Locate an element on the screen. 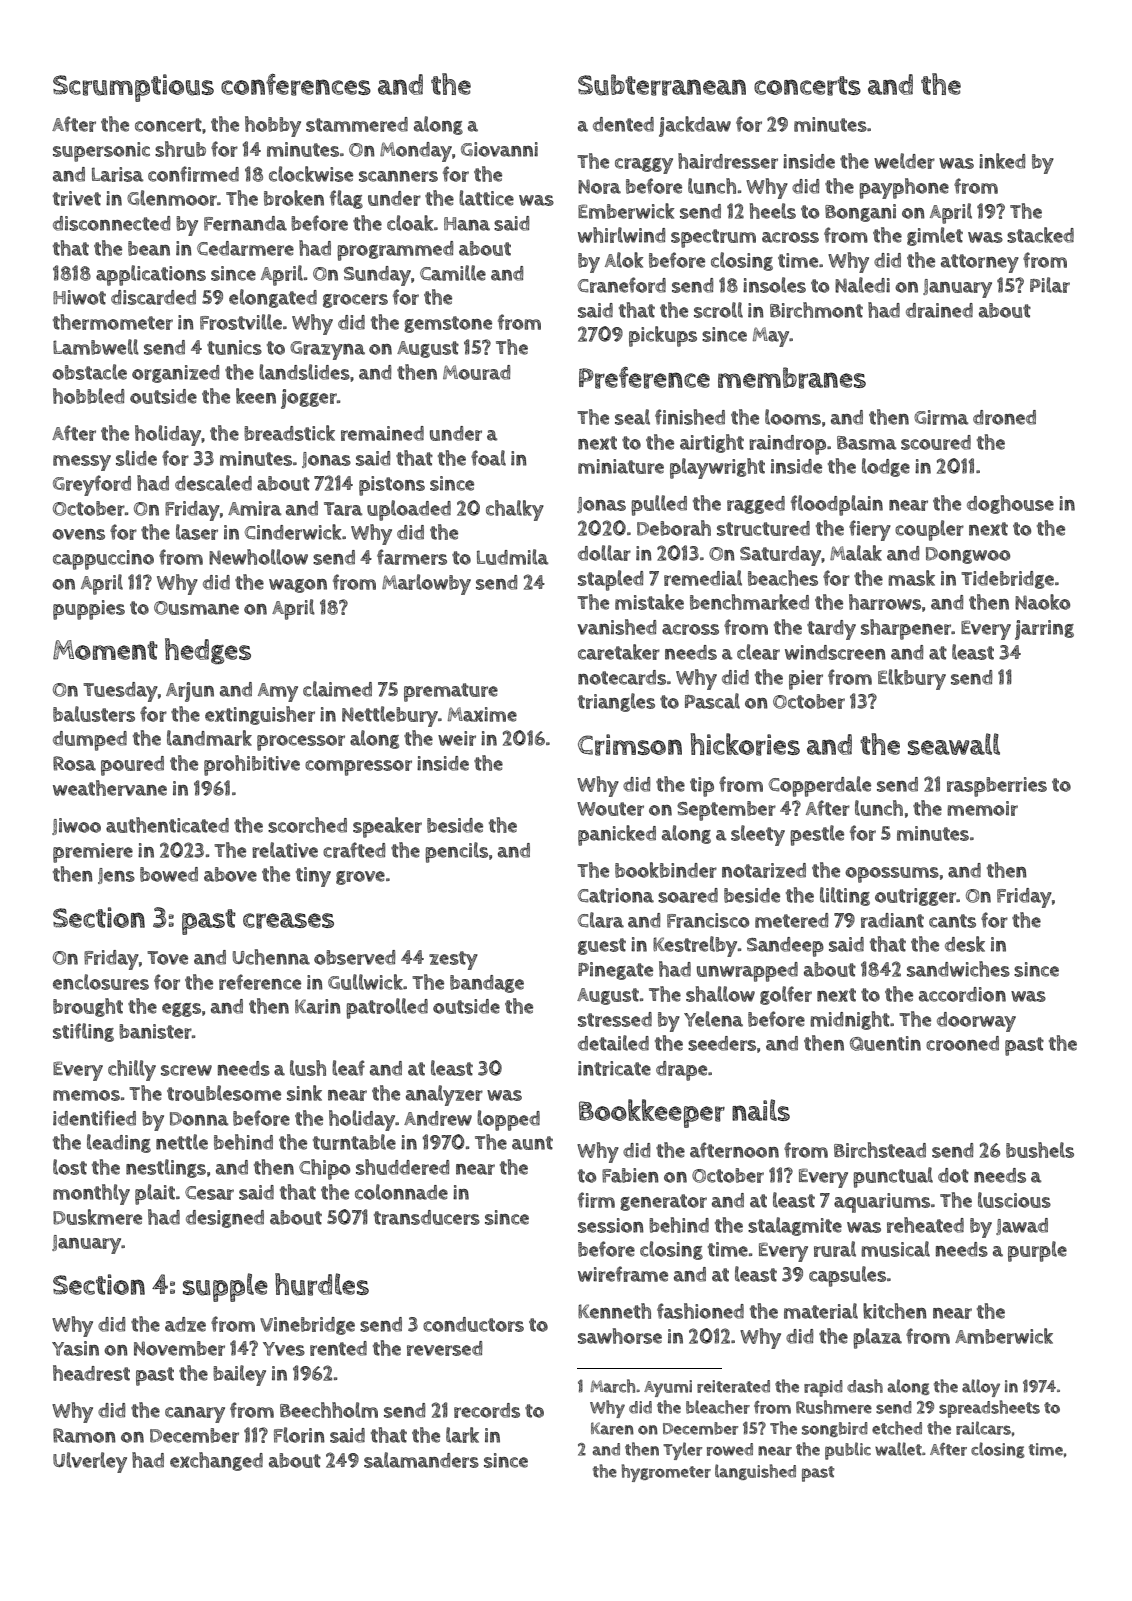 Image resolution: width=1132 pixels, height=1601 pixels. Subterranean is located at coordinates (662, 85).
